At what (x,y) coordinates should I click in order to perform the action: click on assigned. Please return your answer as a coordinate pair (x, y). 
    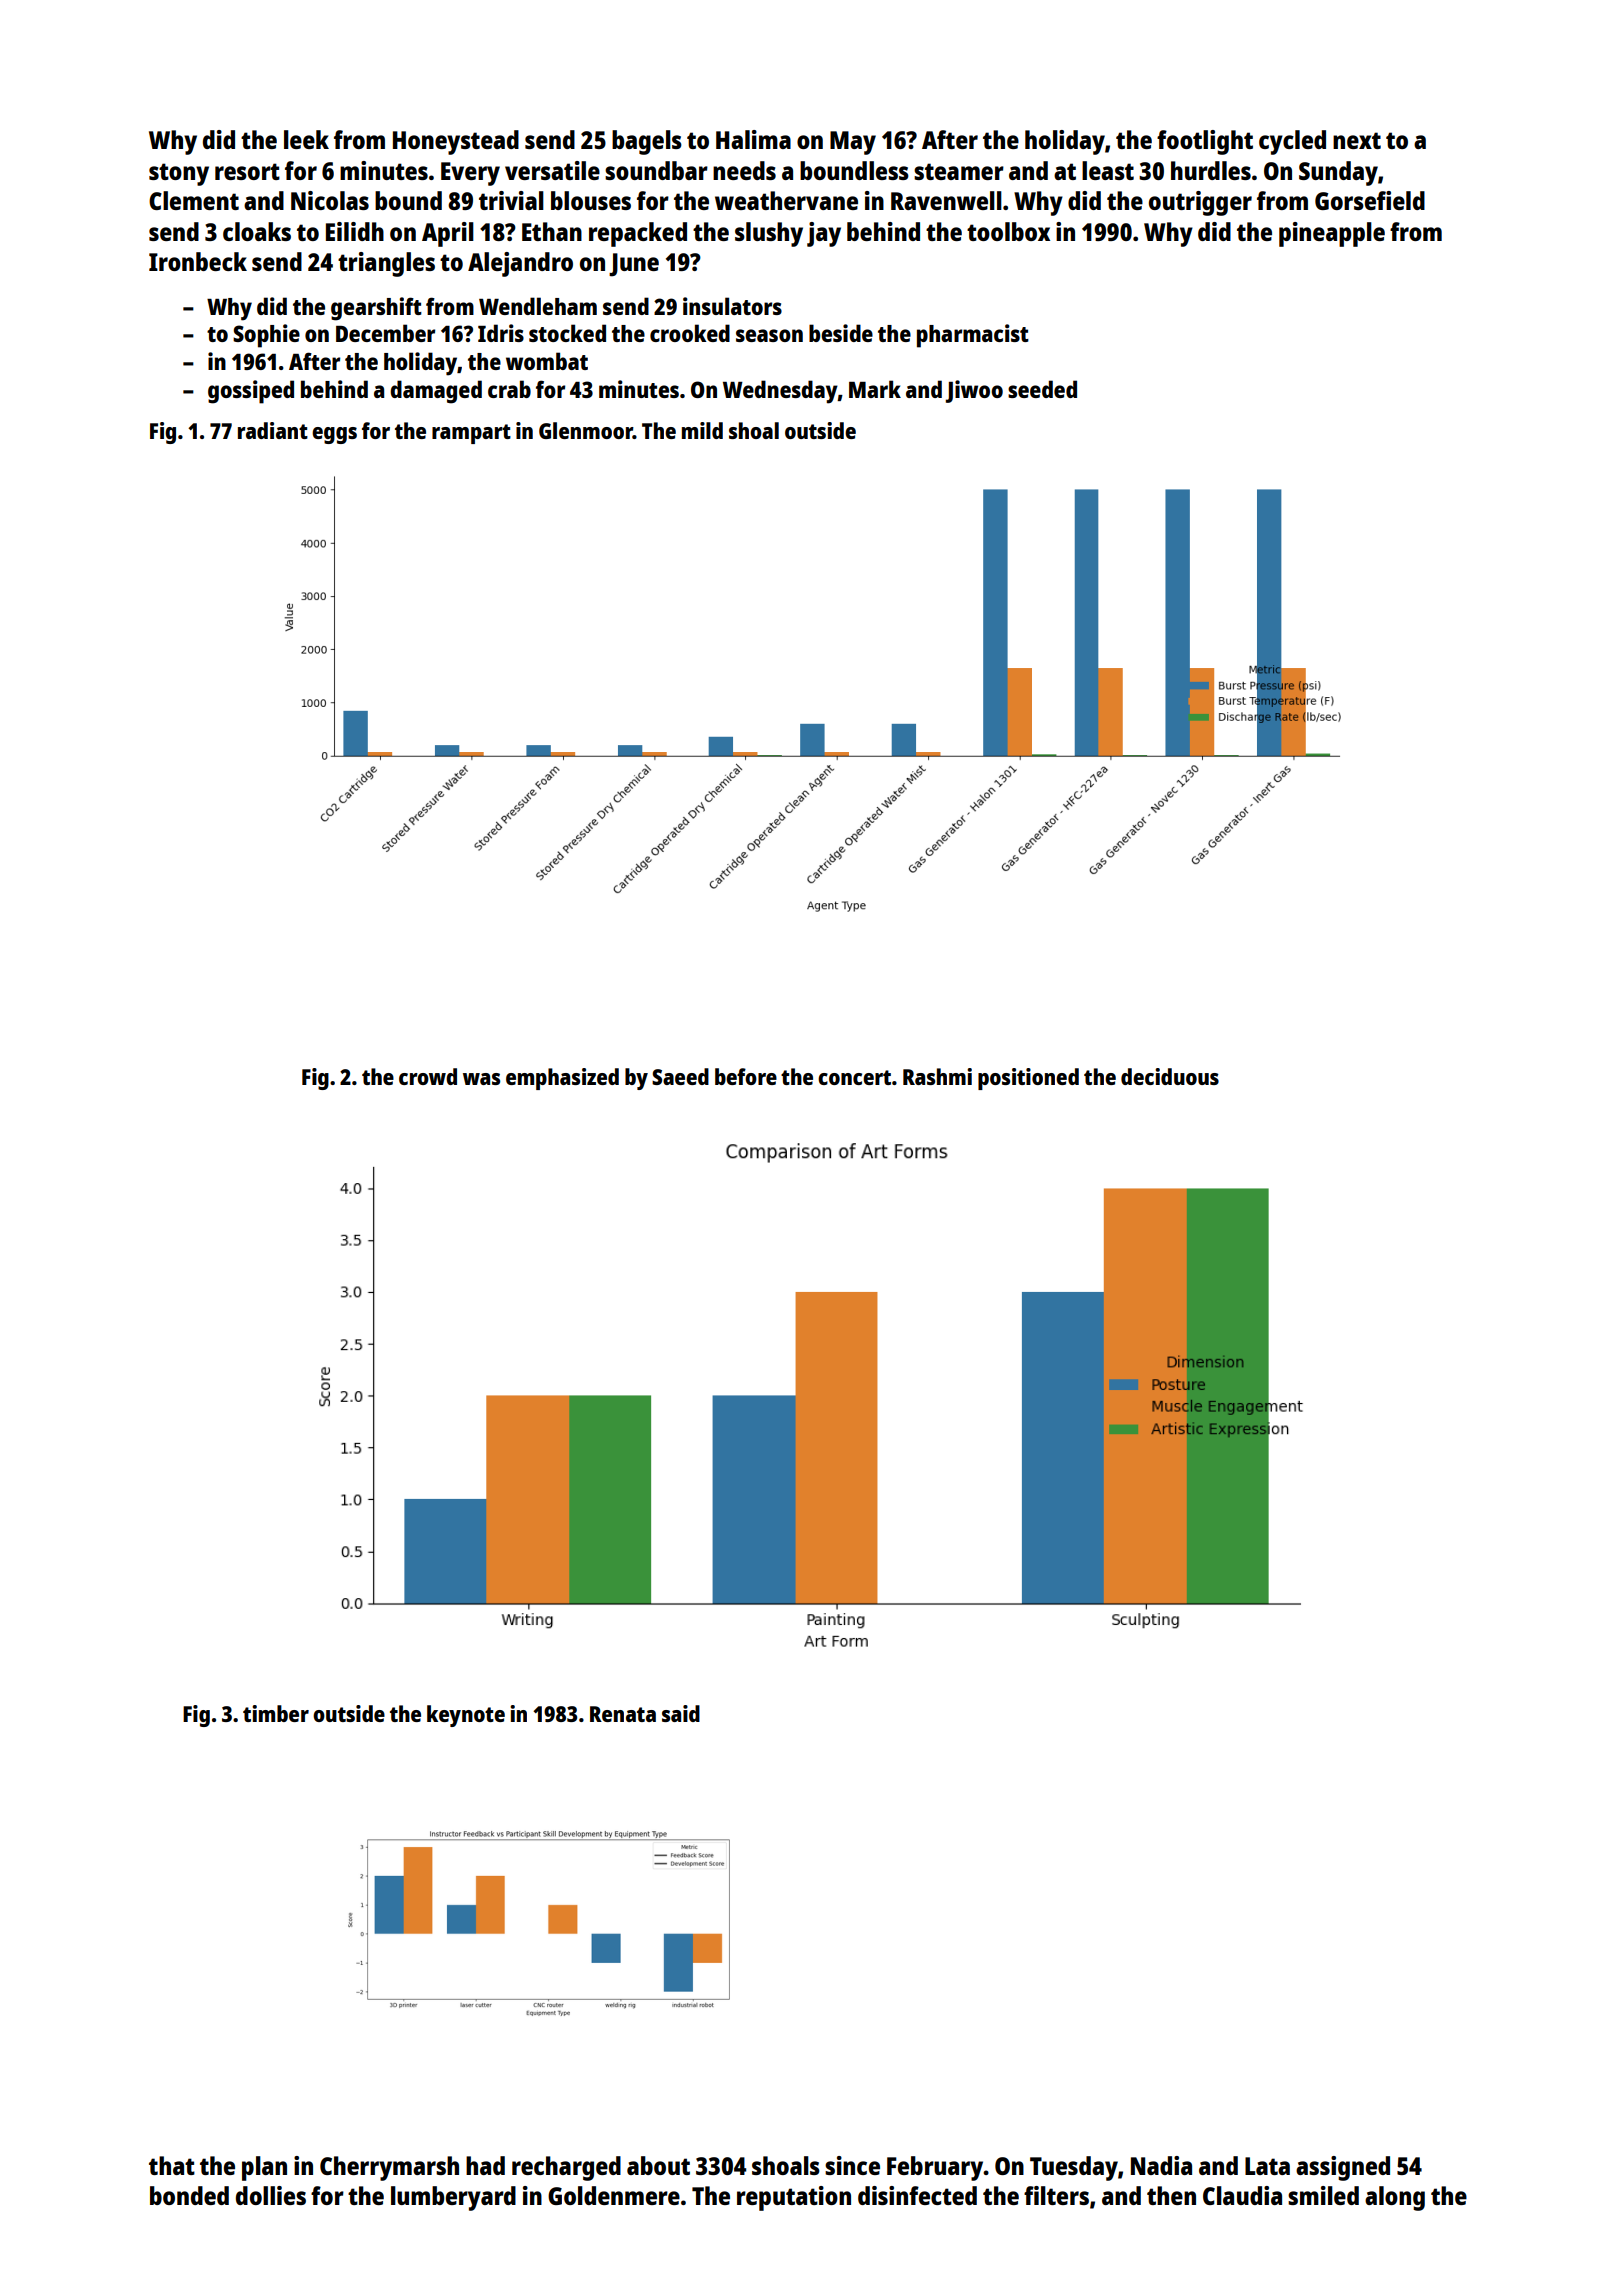
    Looking at the image, I should click on (1343, 2168).
